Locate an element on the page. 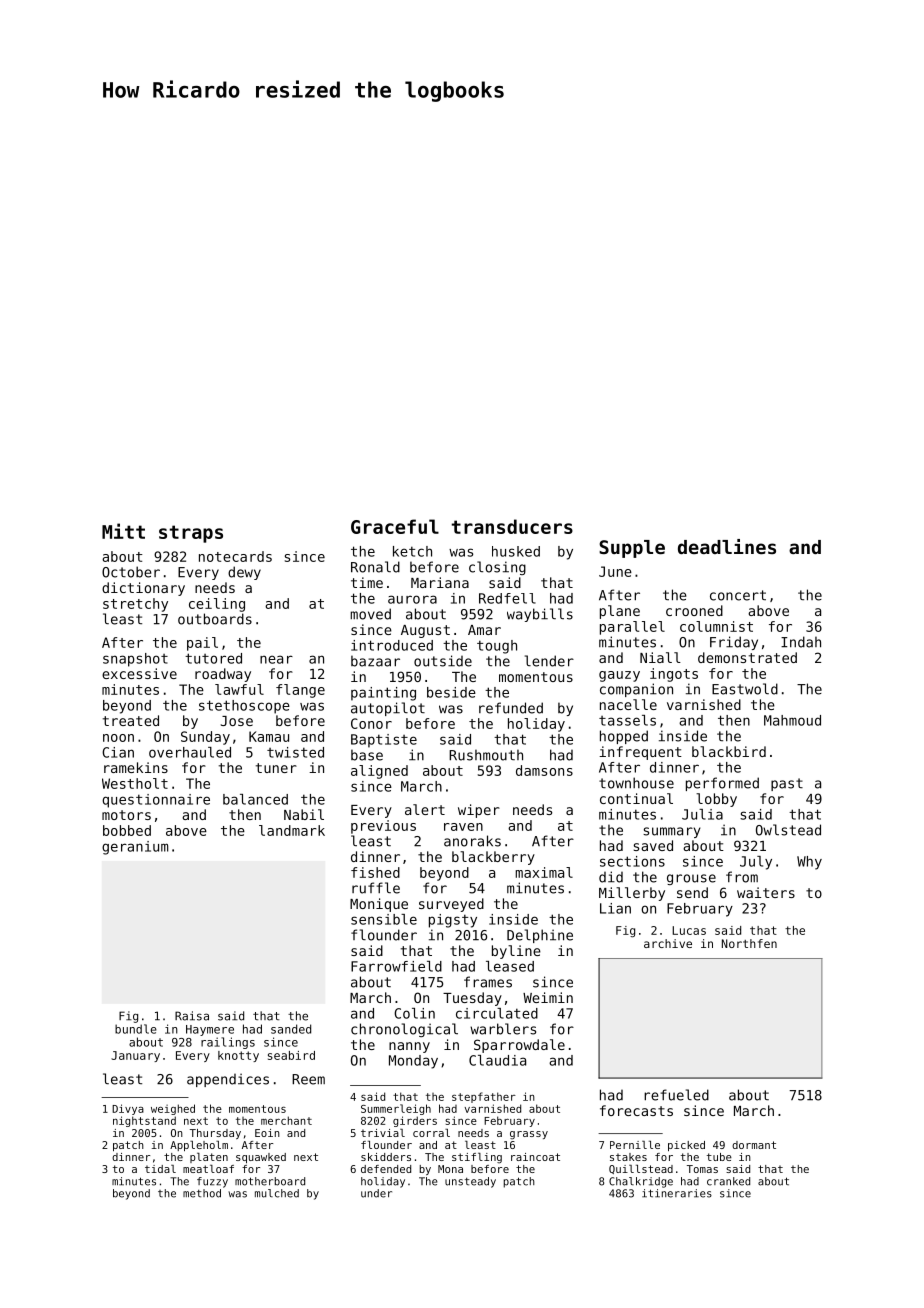 The height and width of the page is (1308, 924). unsteady is located at coordinates (470, 1182).
